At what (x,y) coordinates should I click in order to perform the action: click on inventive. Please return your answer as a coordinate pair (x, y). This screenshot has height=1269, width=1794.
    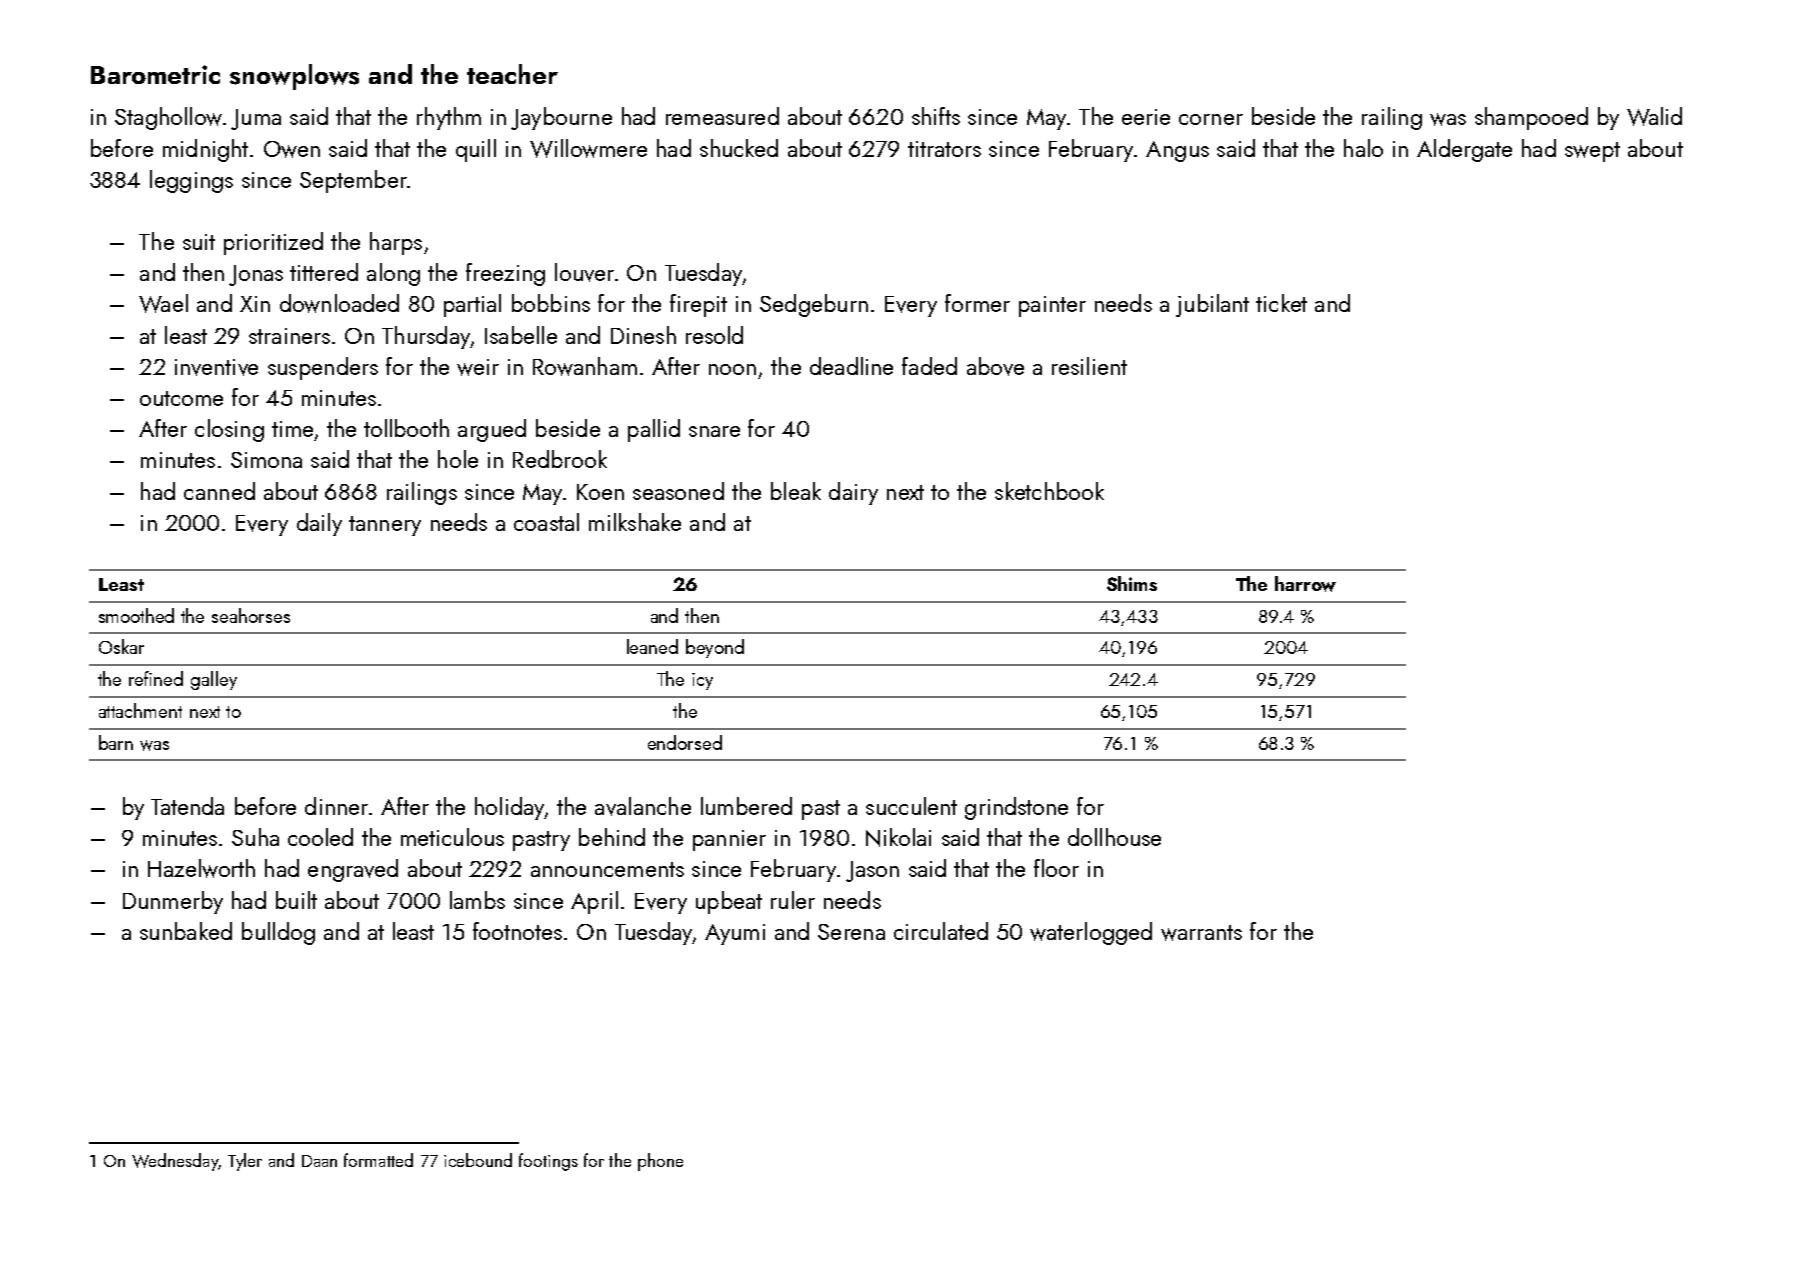
    Looking at the image, I should click on (216, 367).
